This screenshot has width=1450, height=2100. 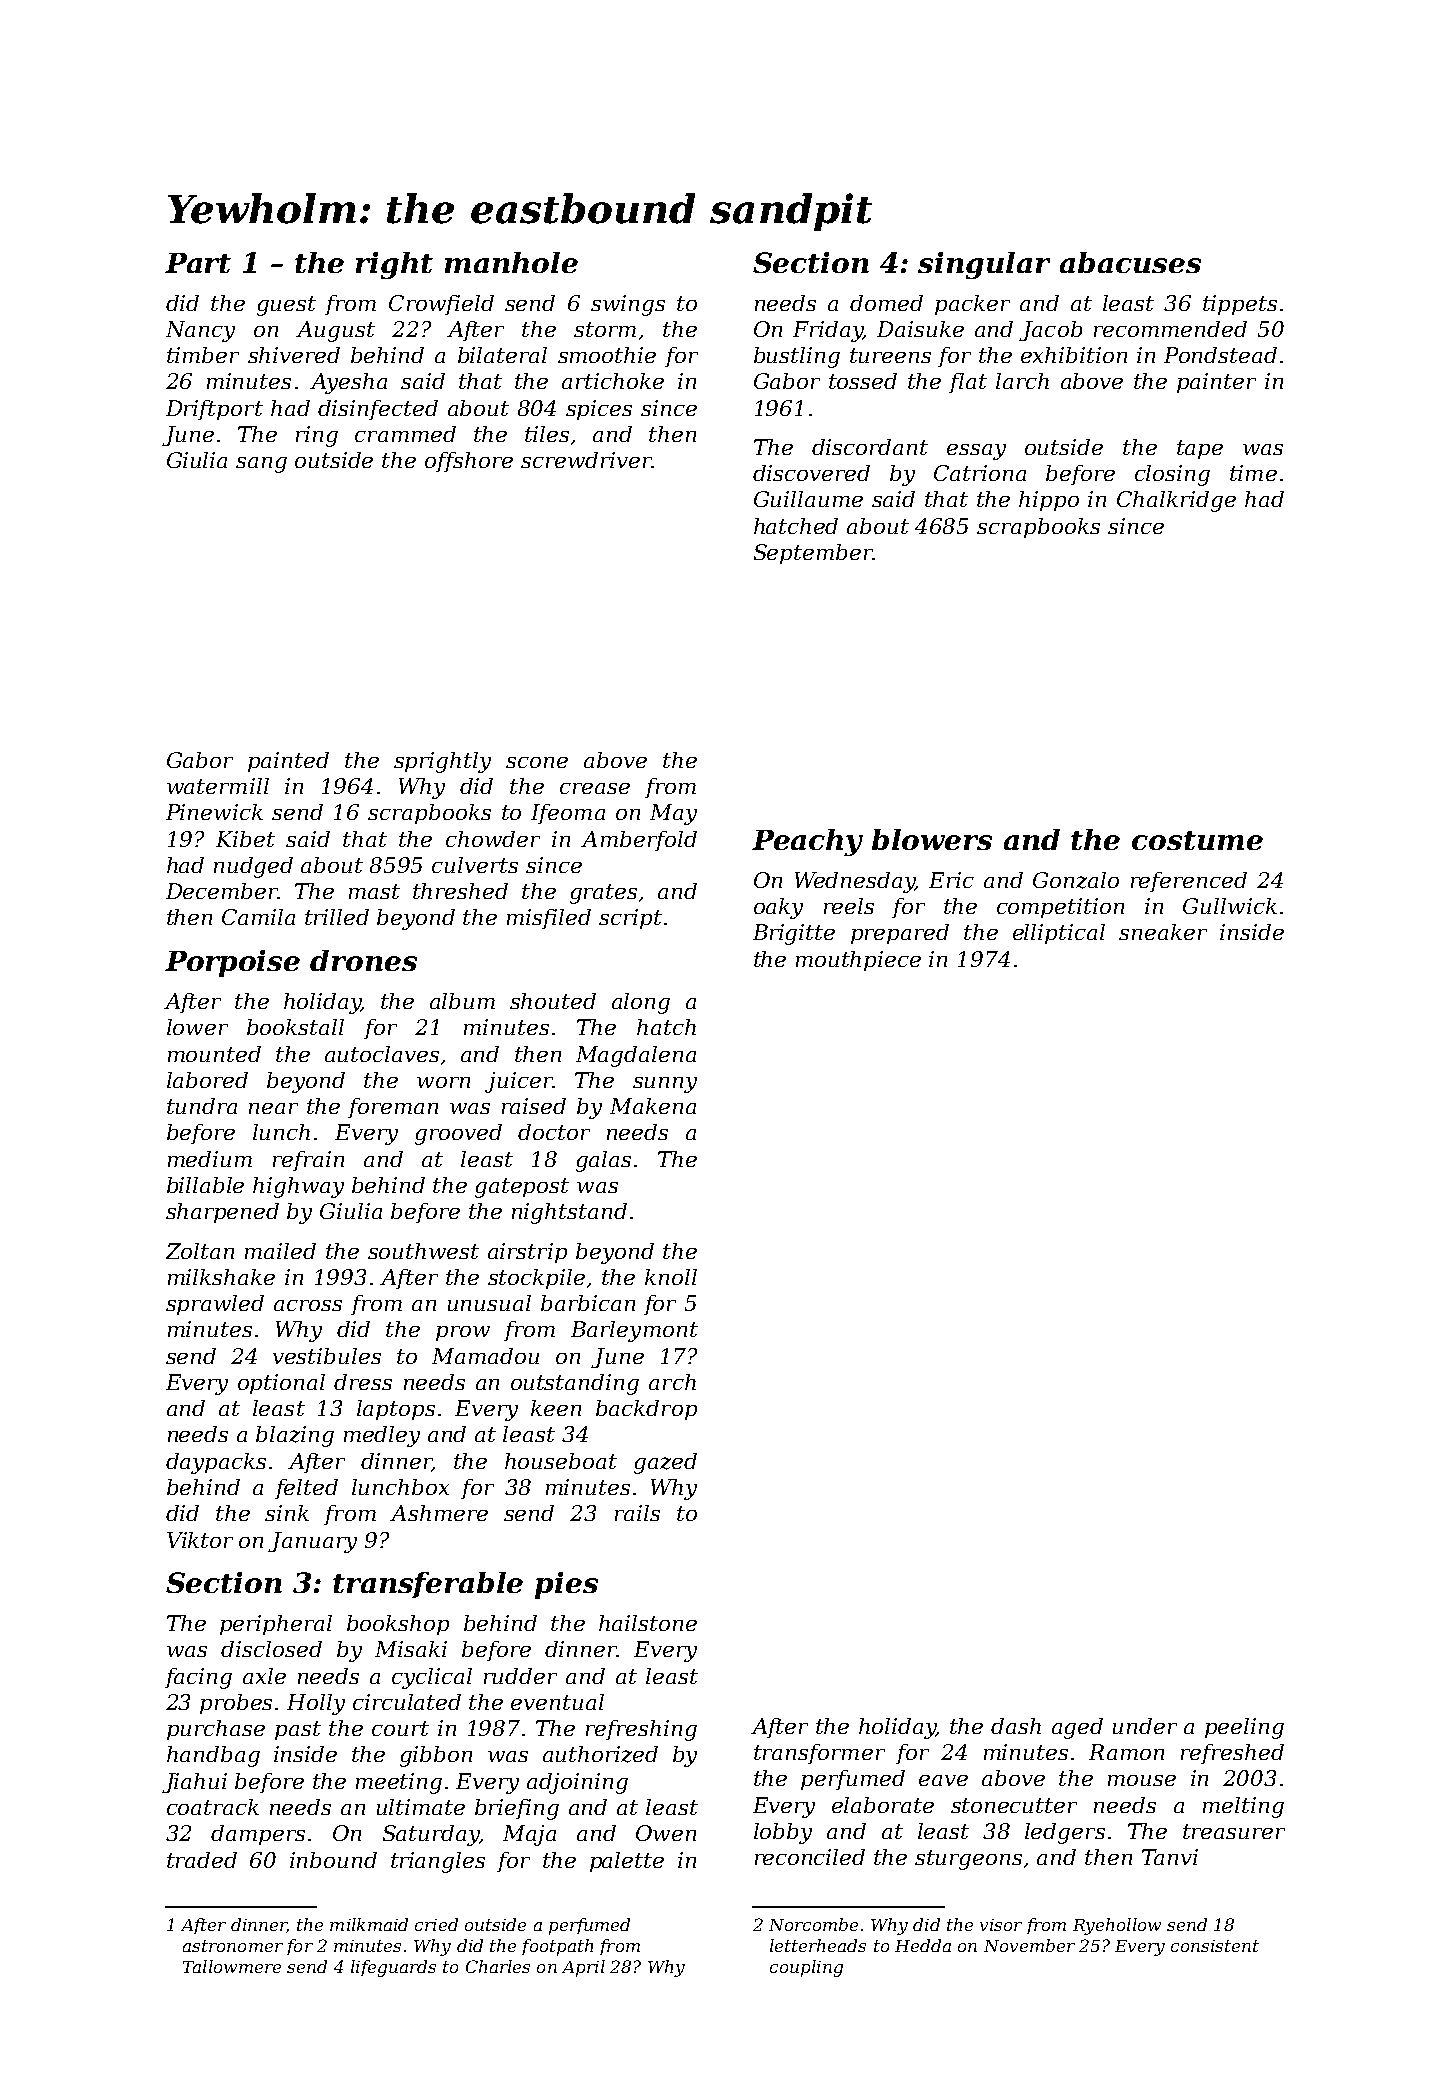 What do you see at coordinates (1145, 1726) in the screenshot?
I see `under` at bounding box center [1145, 1726].
